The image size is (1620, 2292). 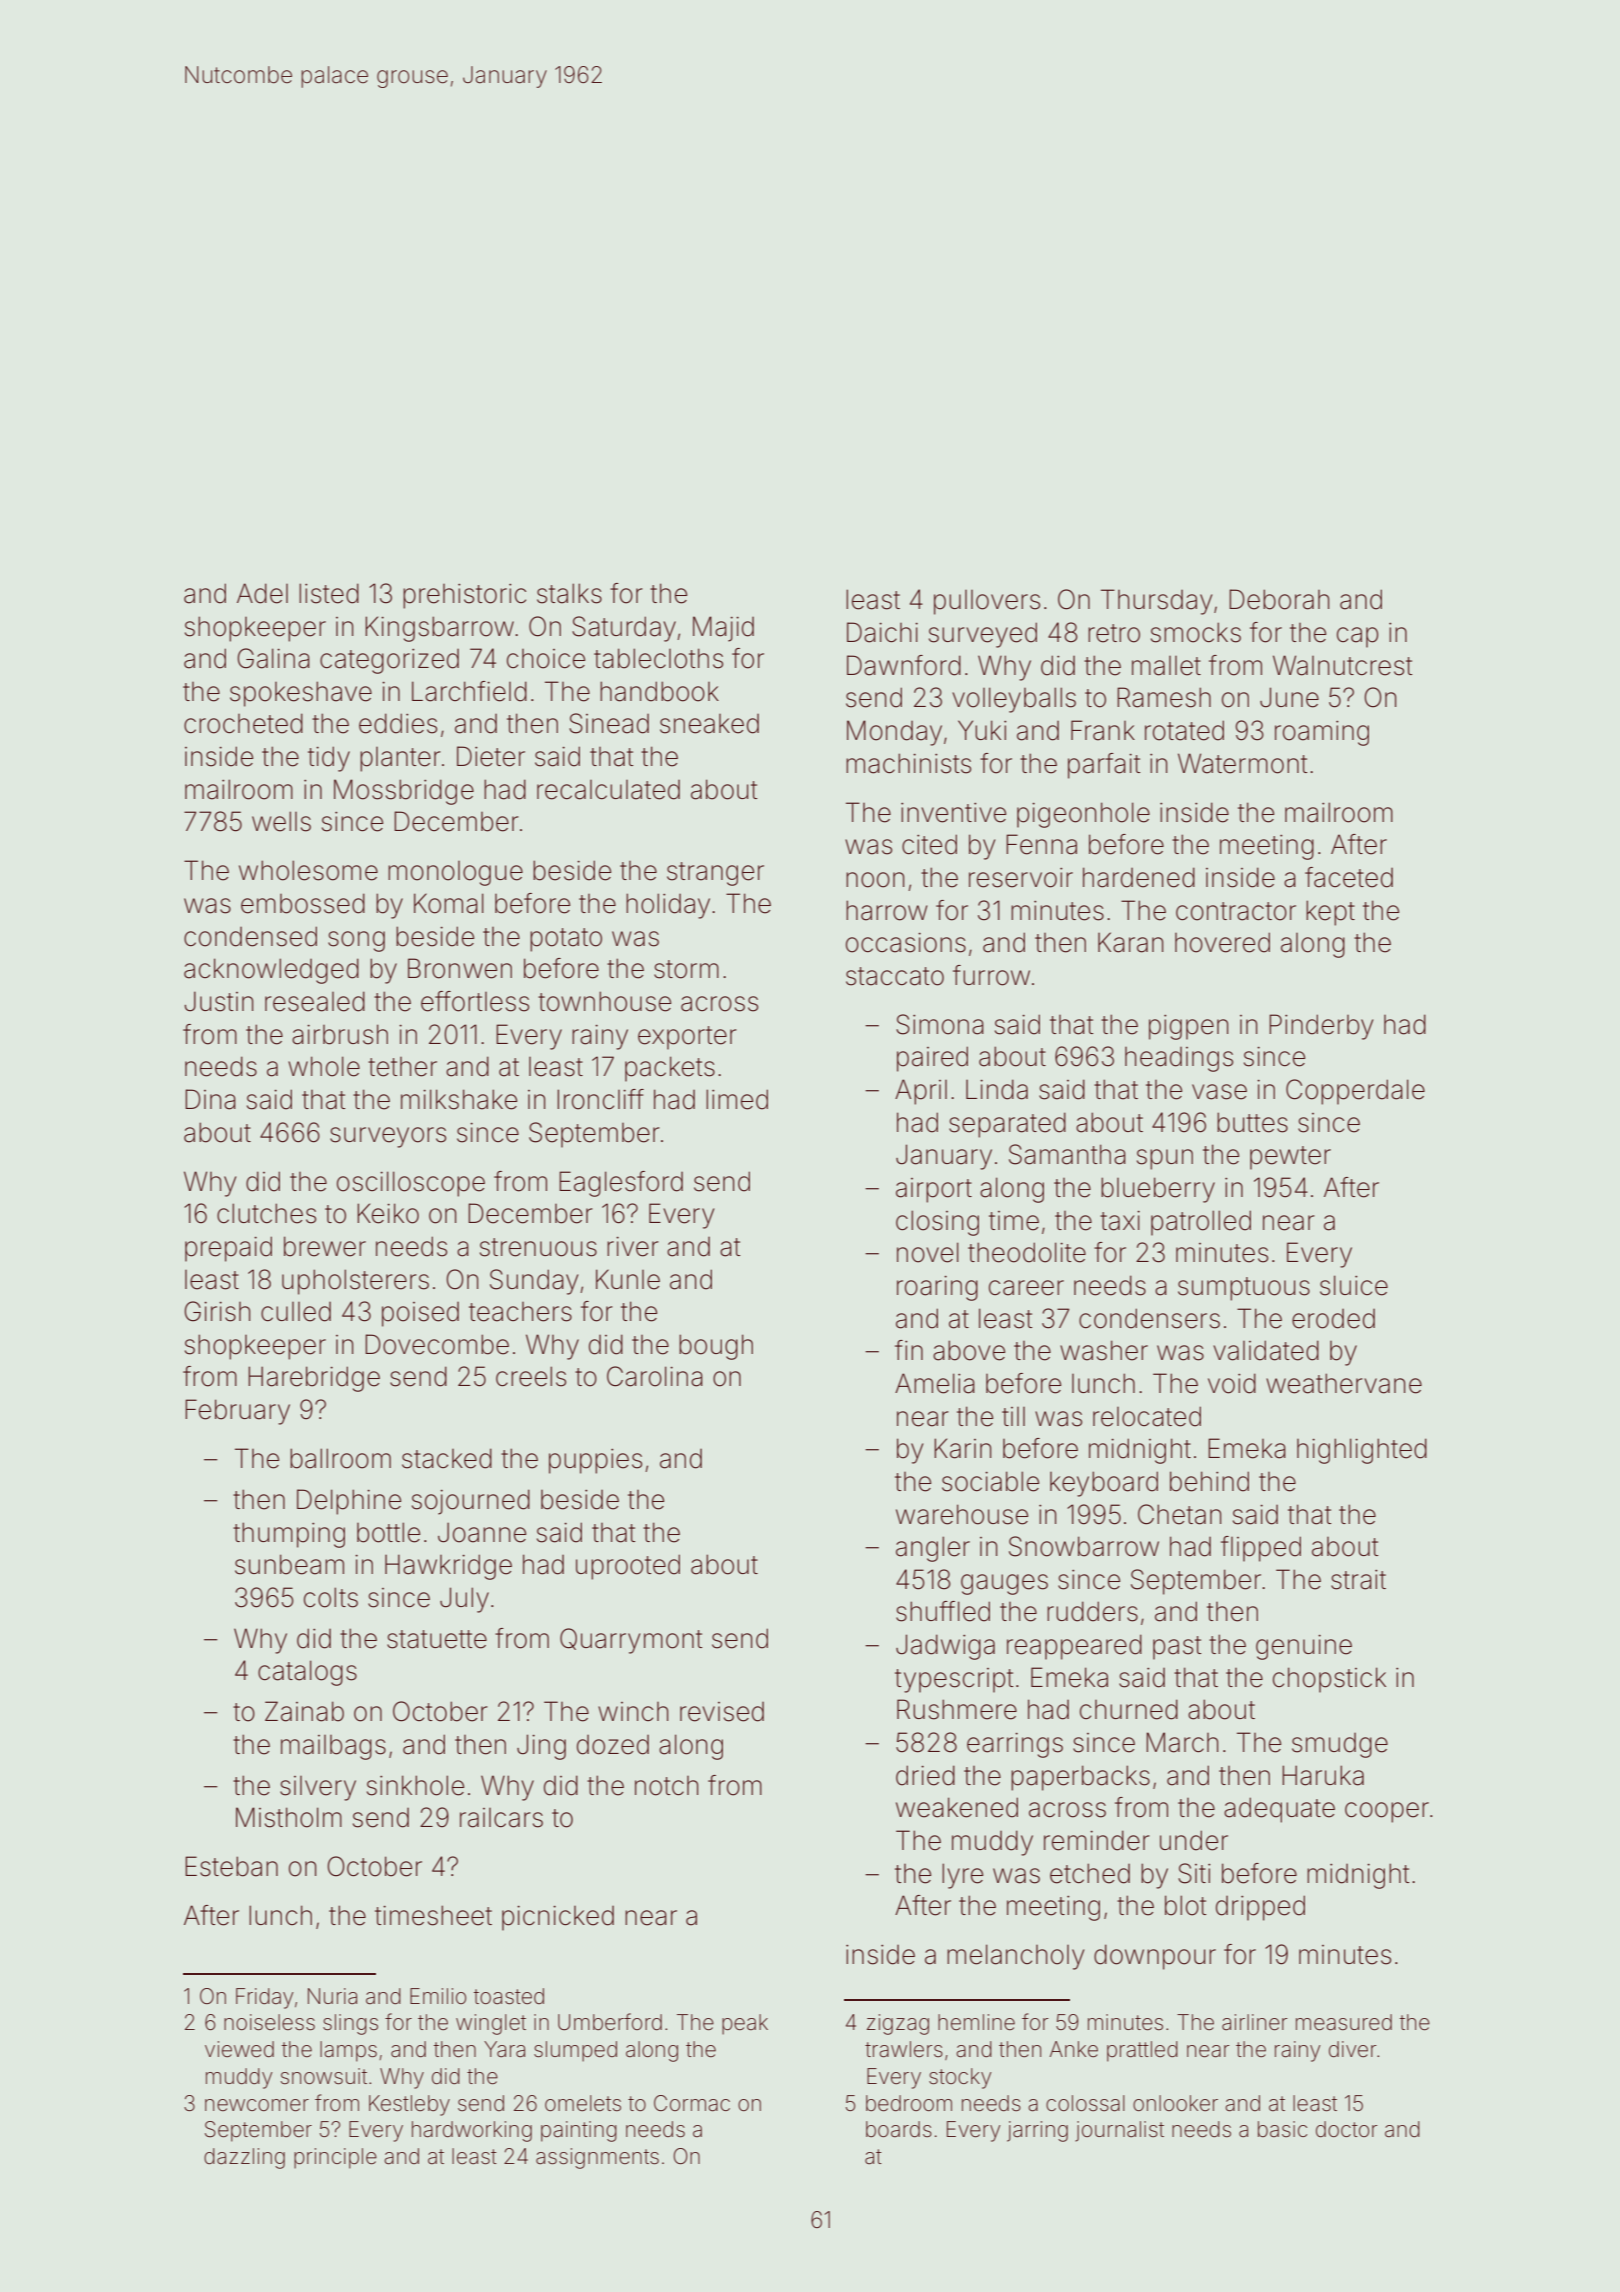 I want to click on Walnutcrest, so click(x=1343, y=665).
